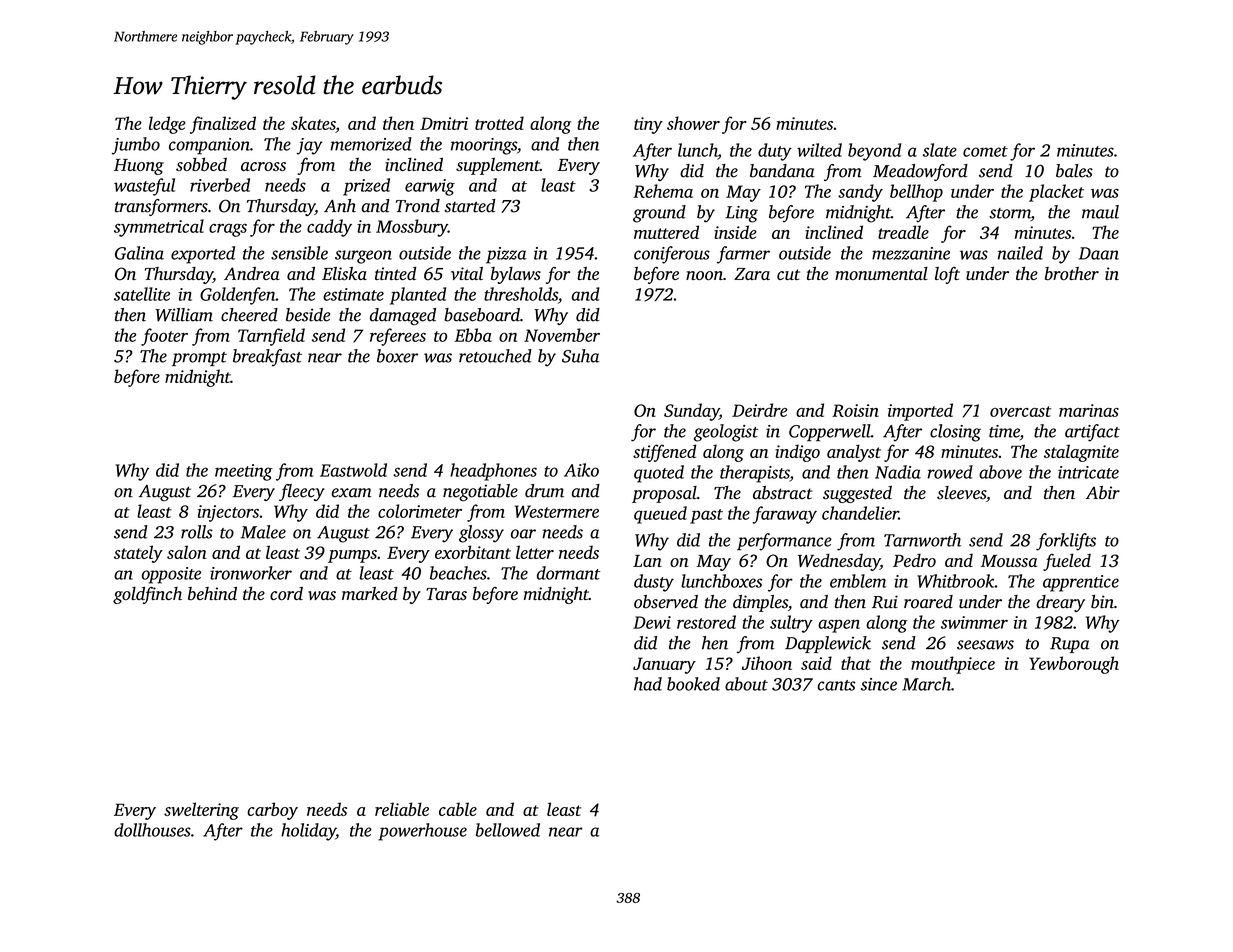 Image resolution: width=1233 pixels, height=952 pixels. What do you see at coordinates (308, 832) in the screenshot?
I see `holiday` at bounding box center [308, 832].
